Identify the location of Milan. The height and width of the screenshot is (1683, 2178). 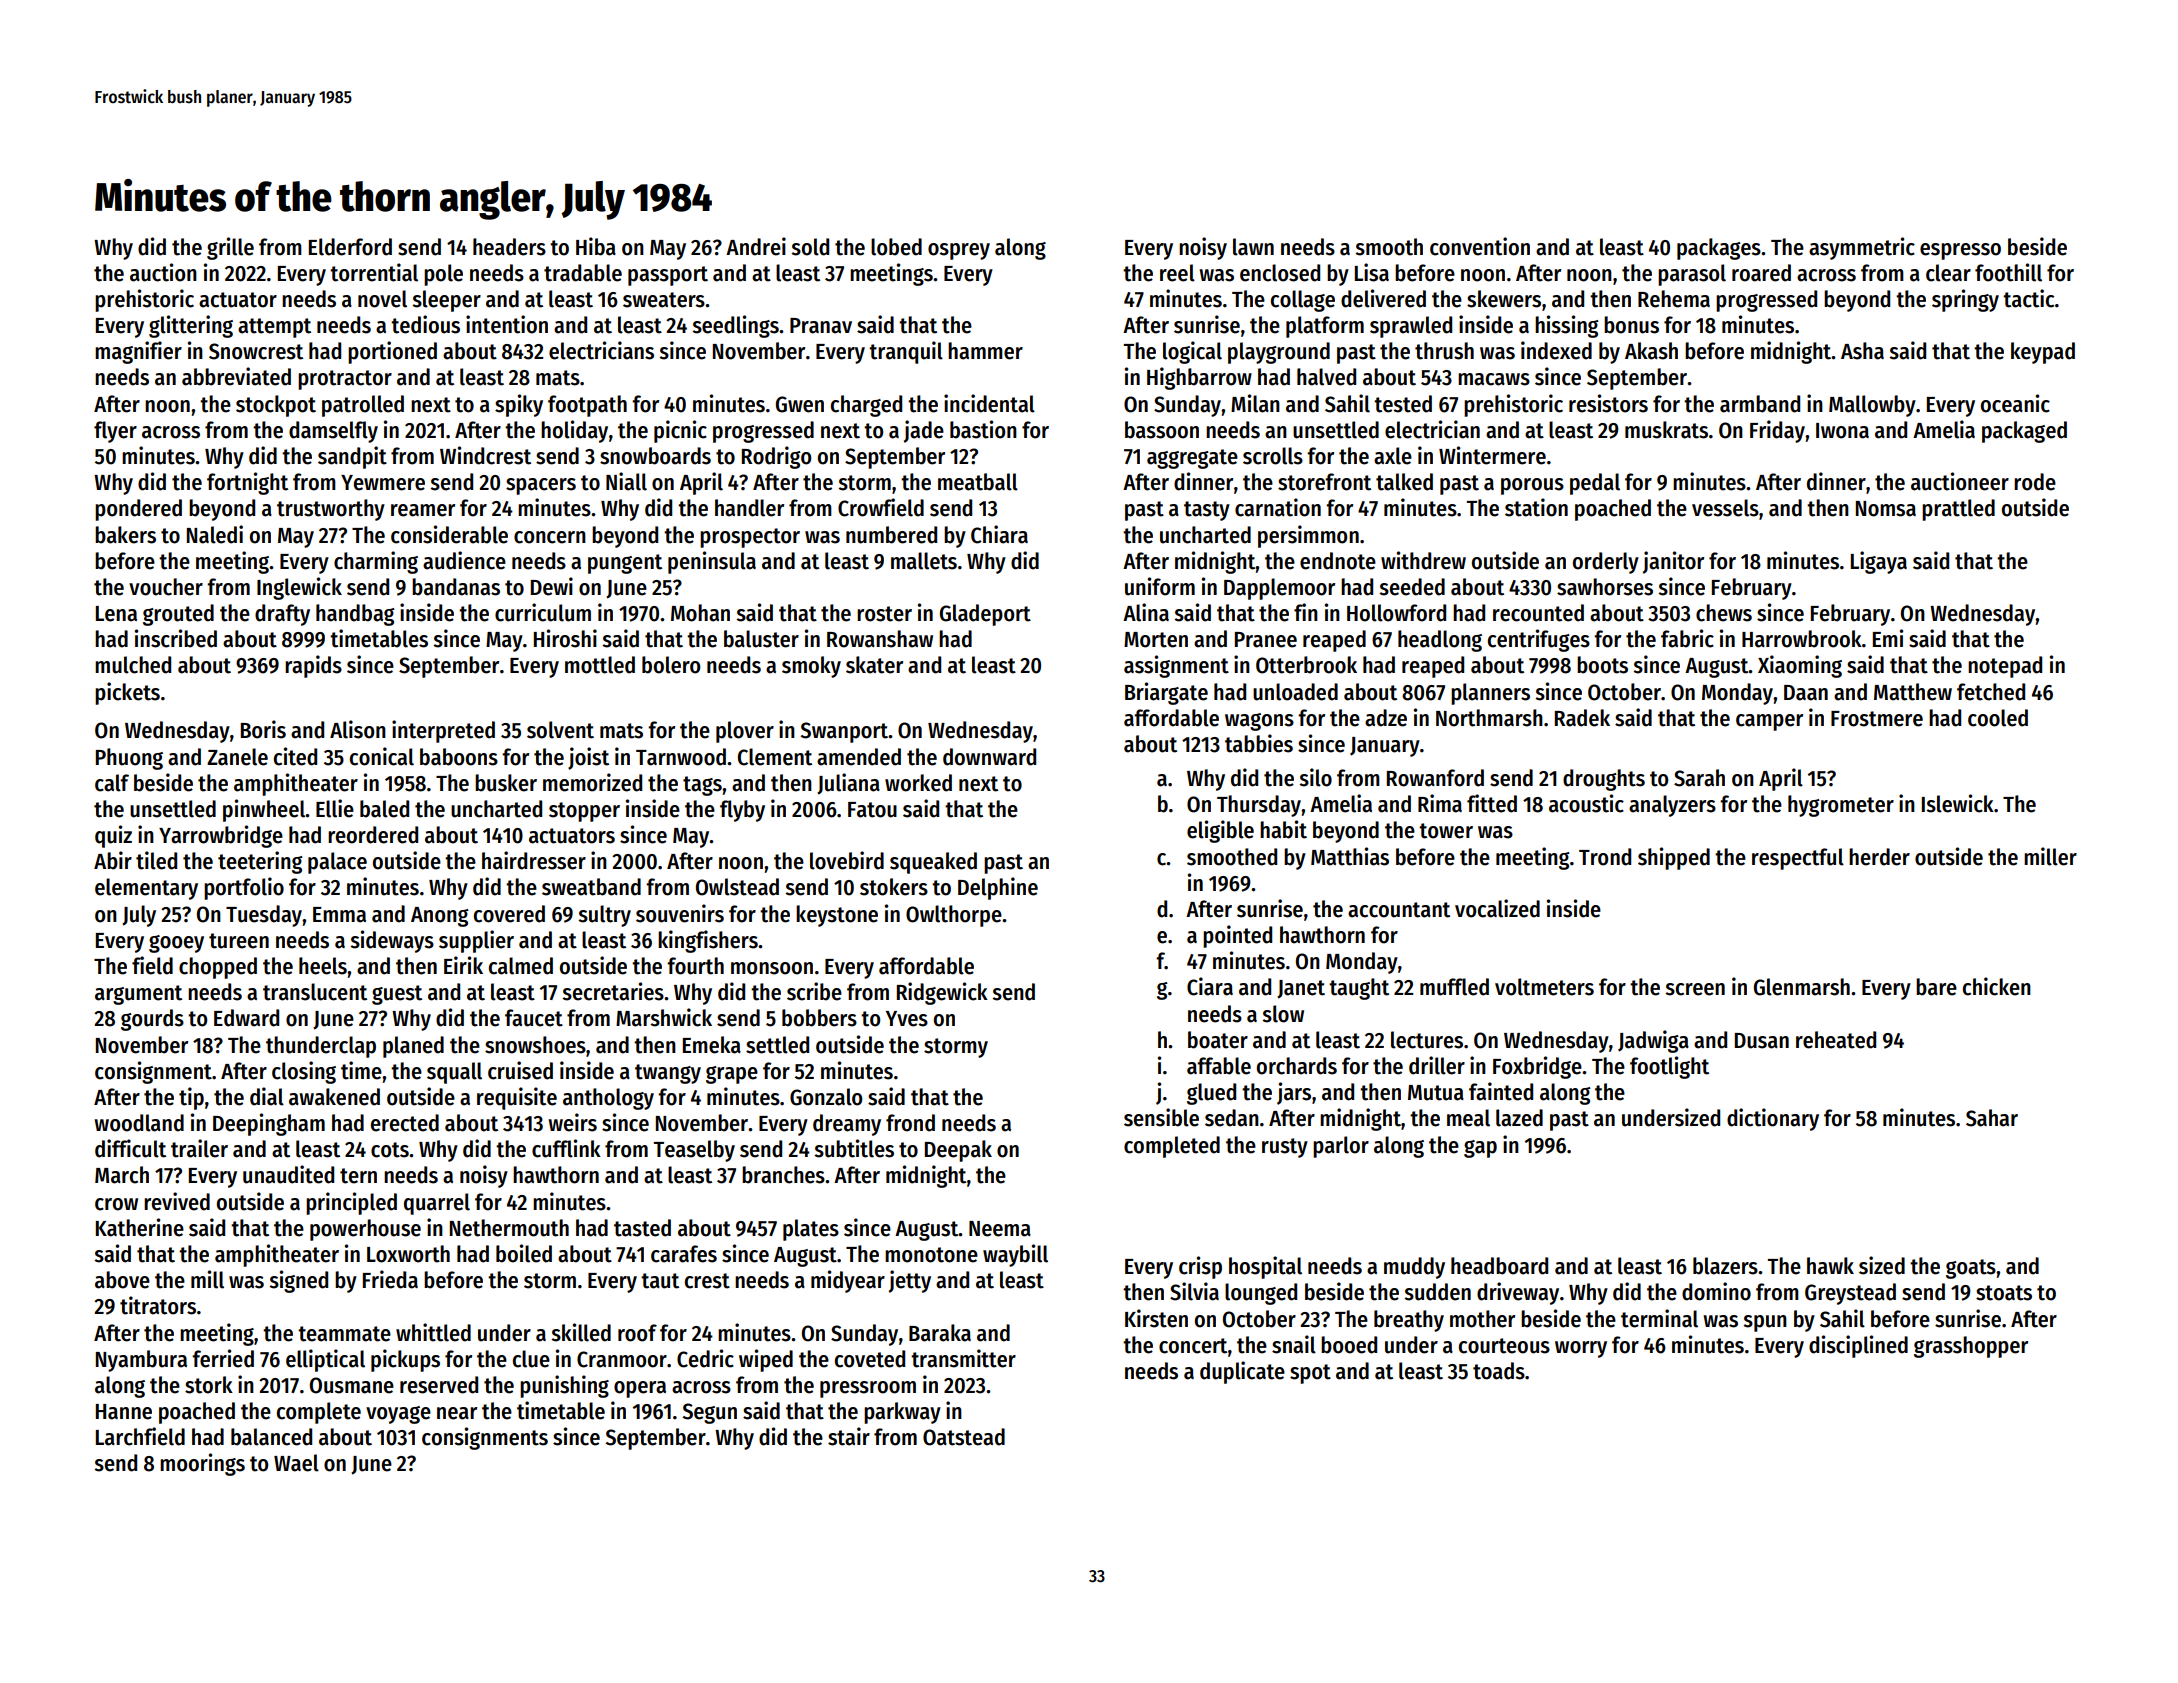
(1255, 403).
